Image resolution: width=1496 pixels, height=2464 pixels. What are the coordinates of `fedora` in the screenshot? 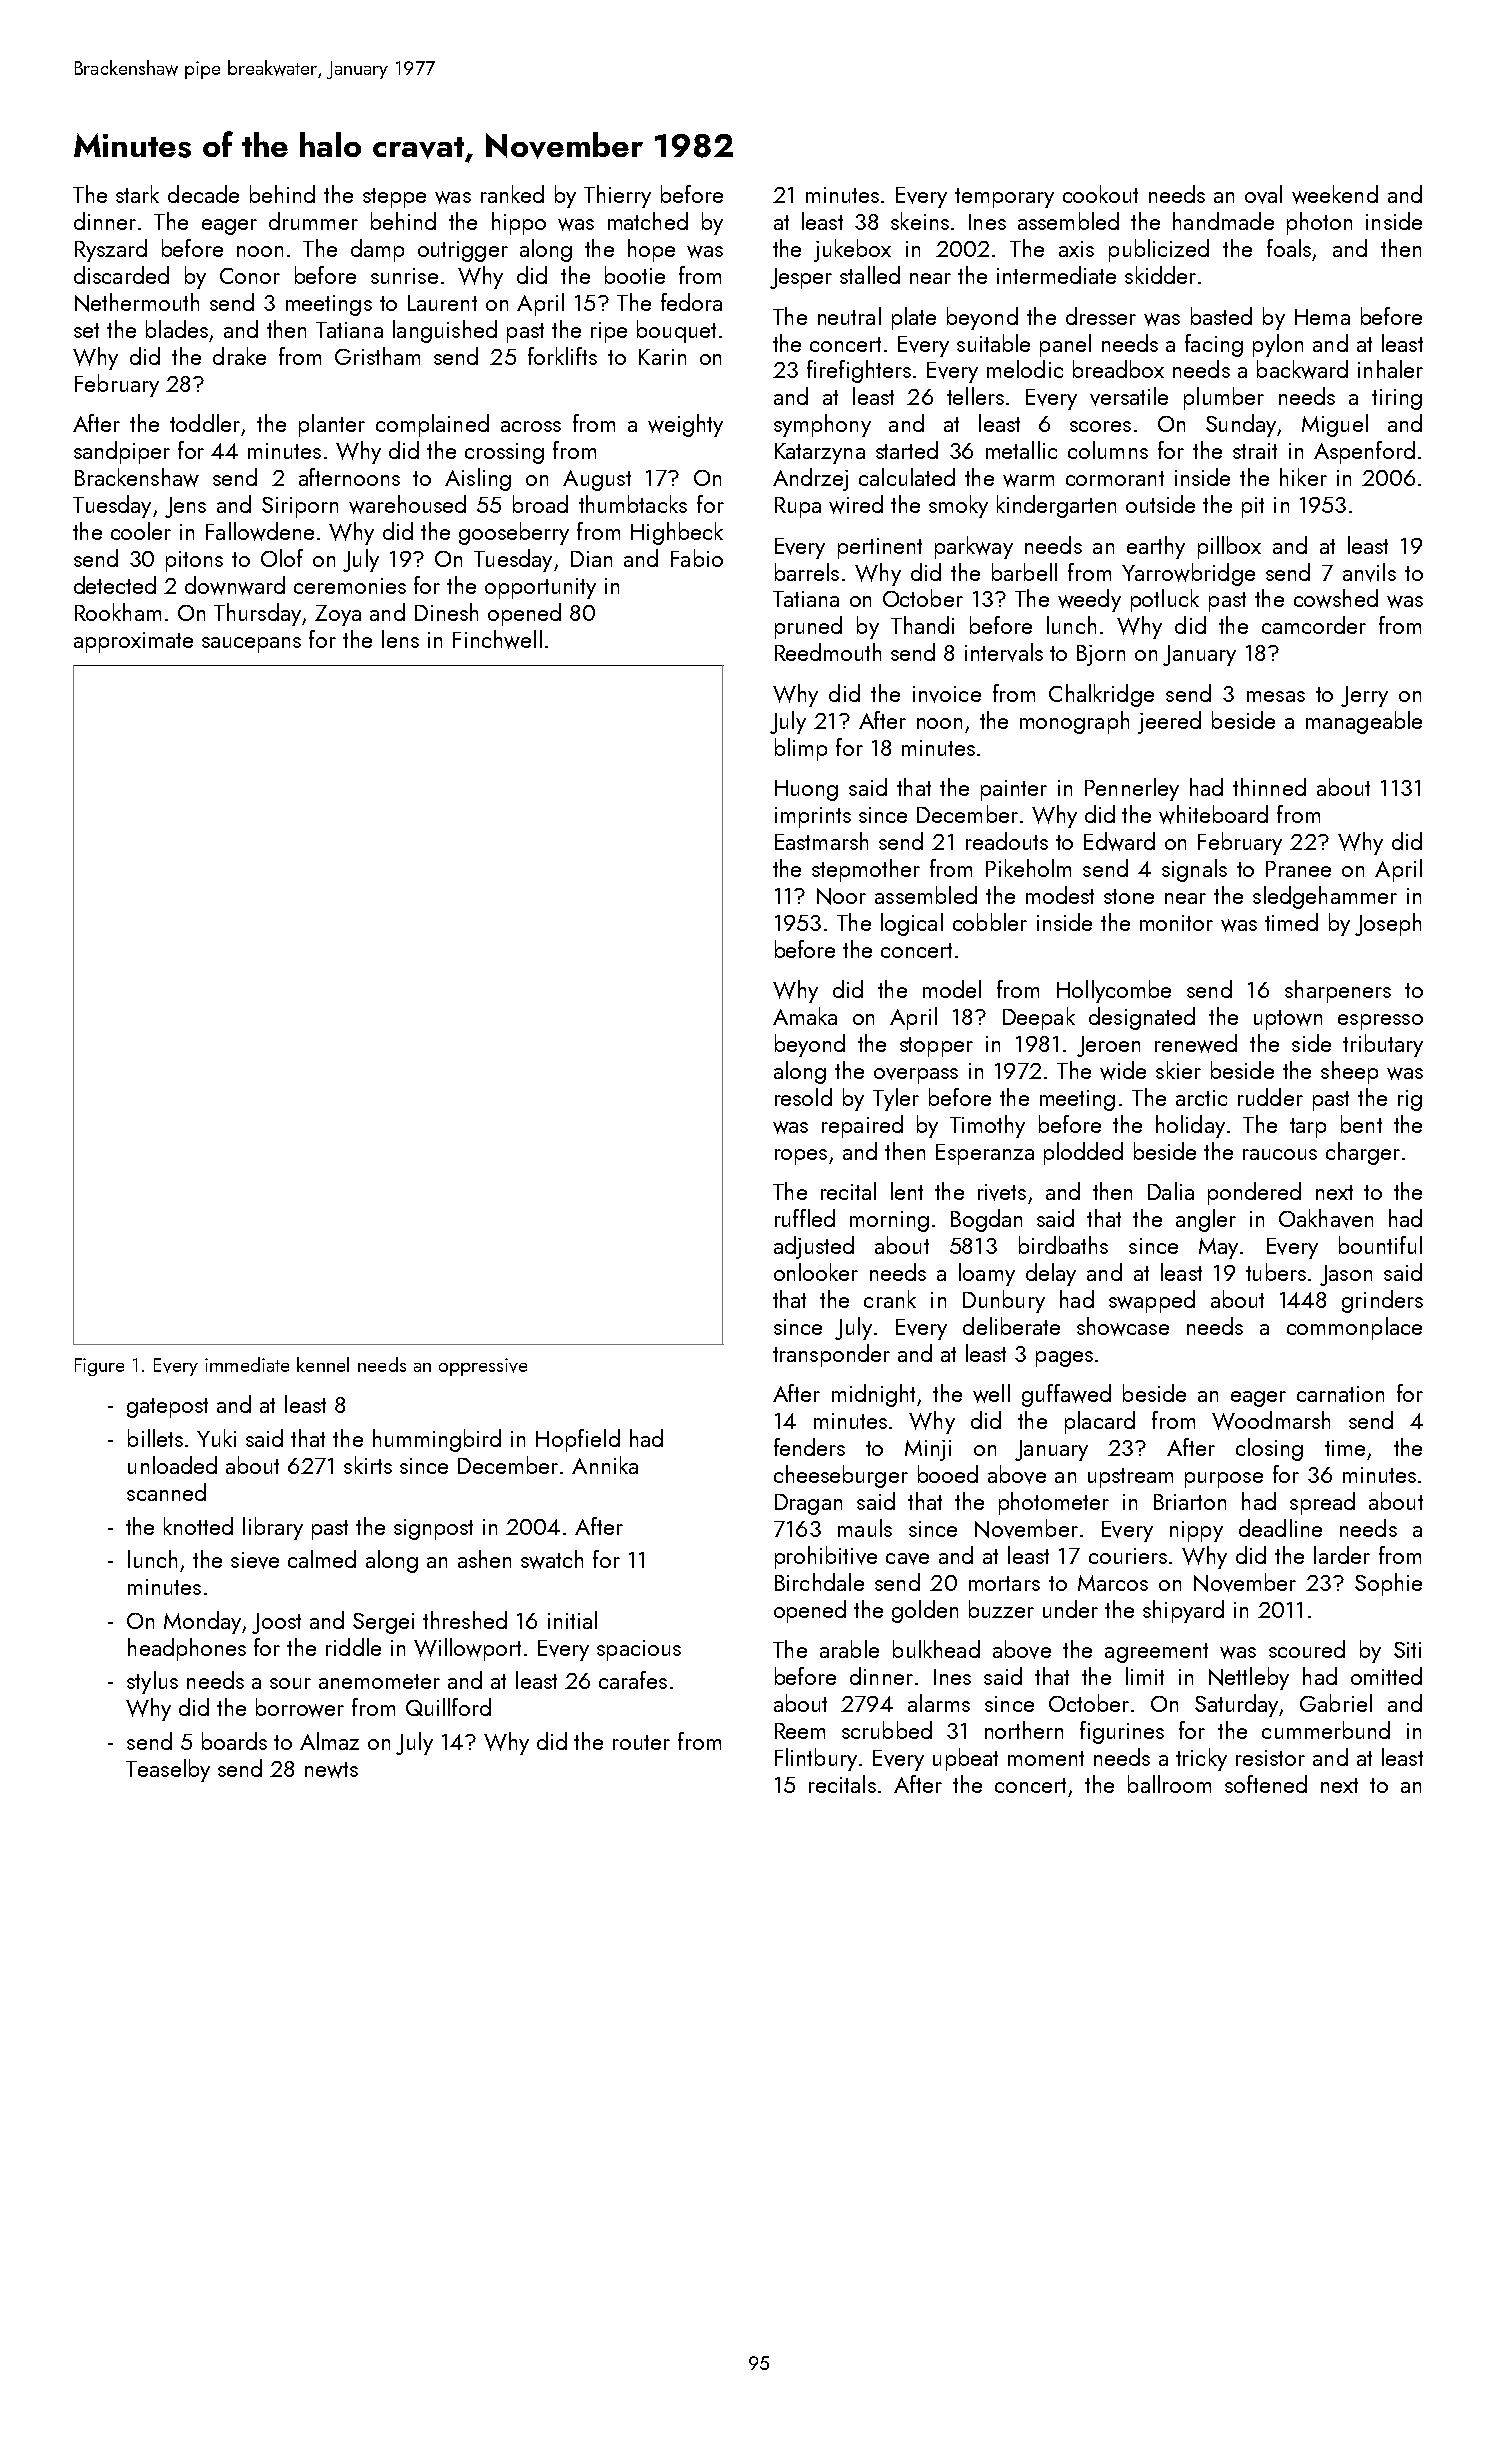 It's located at (691, 302).
